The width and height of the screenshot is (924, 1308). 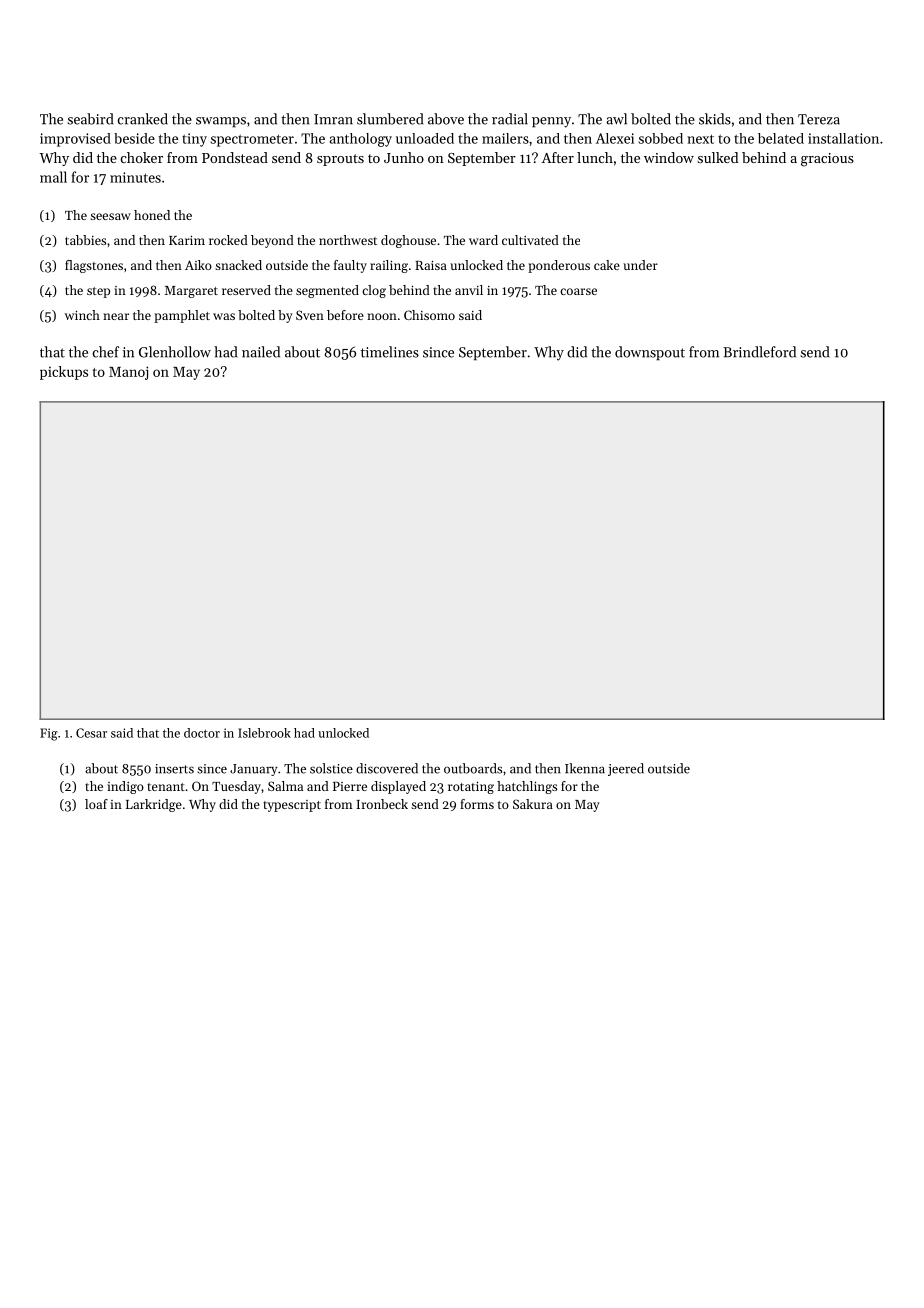 What do you see at coordinates (650, 353) in the screenshot?
I see `downspout` at bounding box center [650, 353].
